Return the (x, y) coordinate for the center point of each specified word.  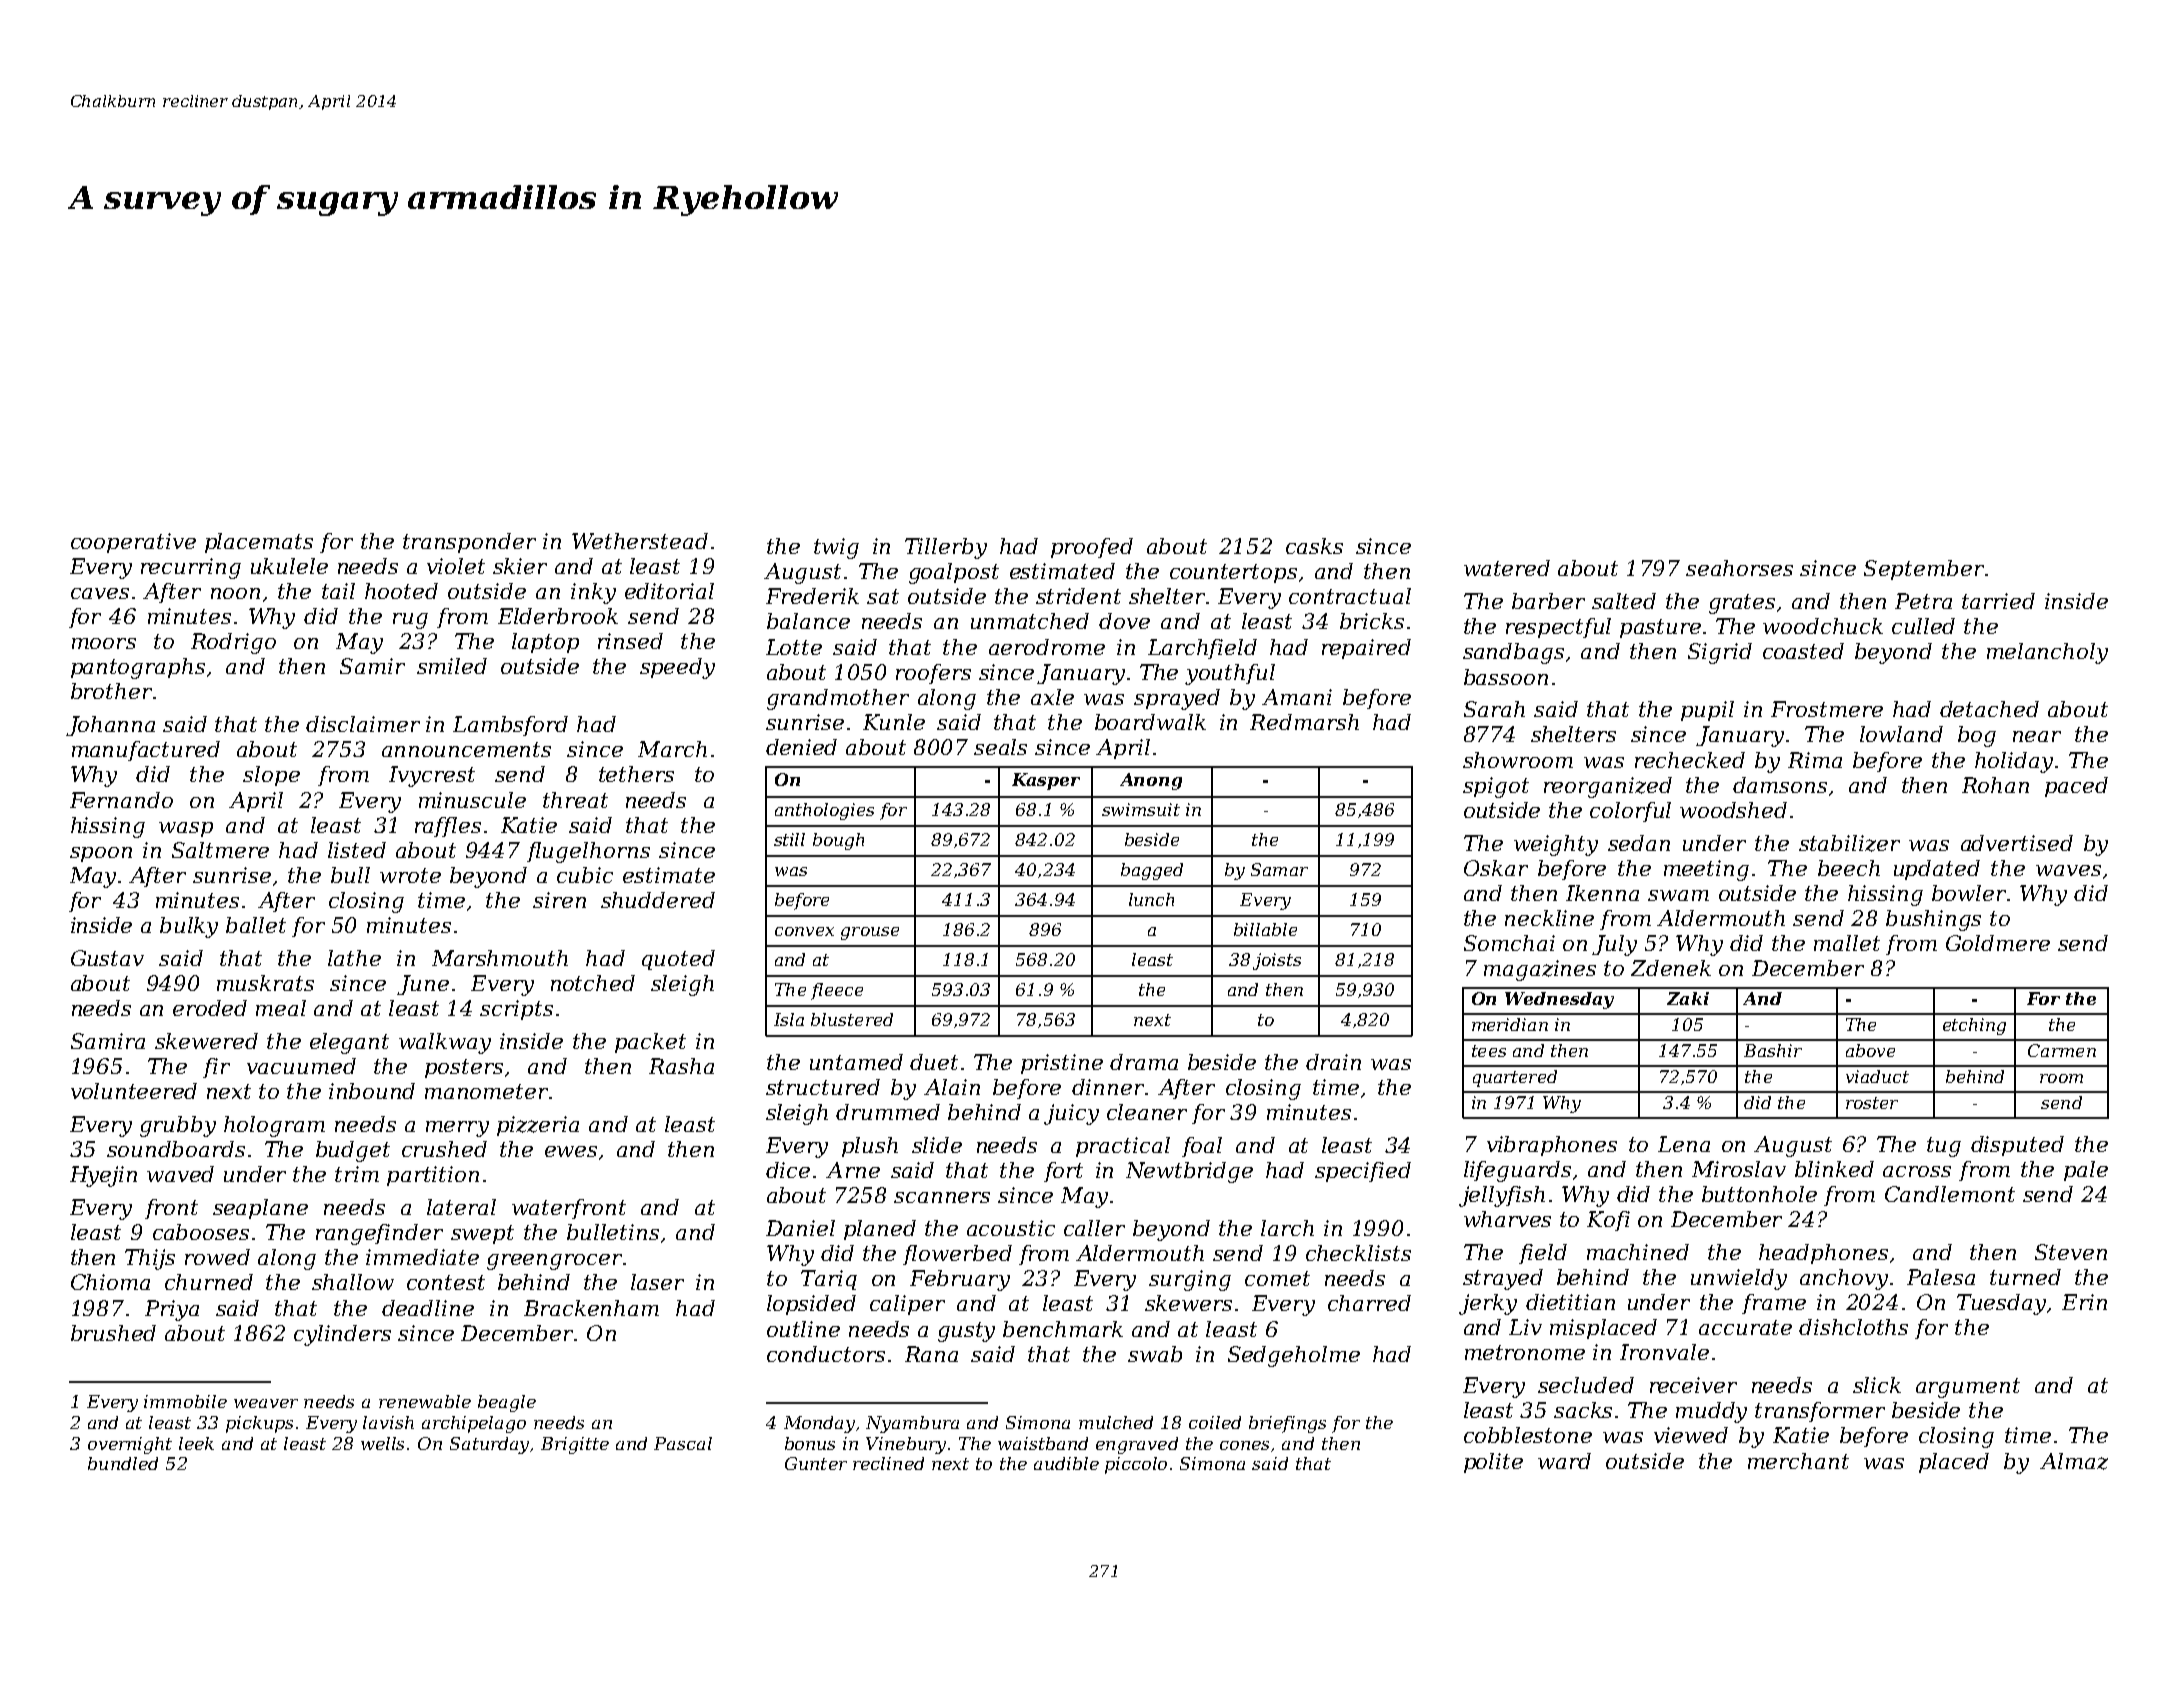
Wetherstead (640, 541)
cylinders (342, 1335)
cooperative (133, 543)
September (1924, 570)
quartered (1515, 1078)
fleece (837, 991)
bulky (189, 927)
